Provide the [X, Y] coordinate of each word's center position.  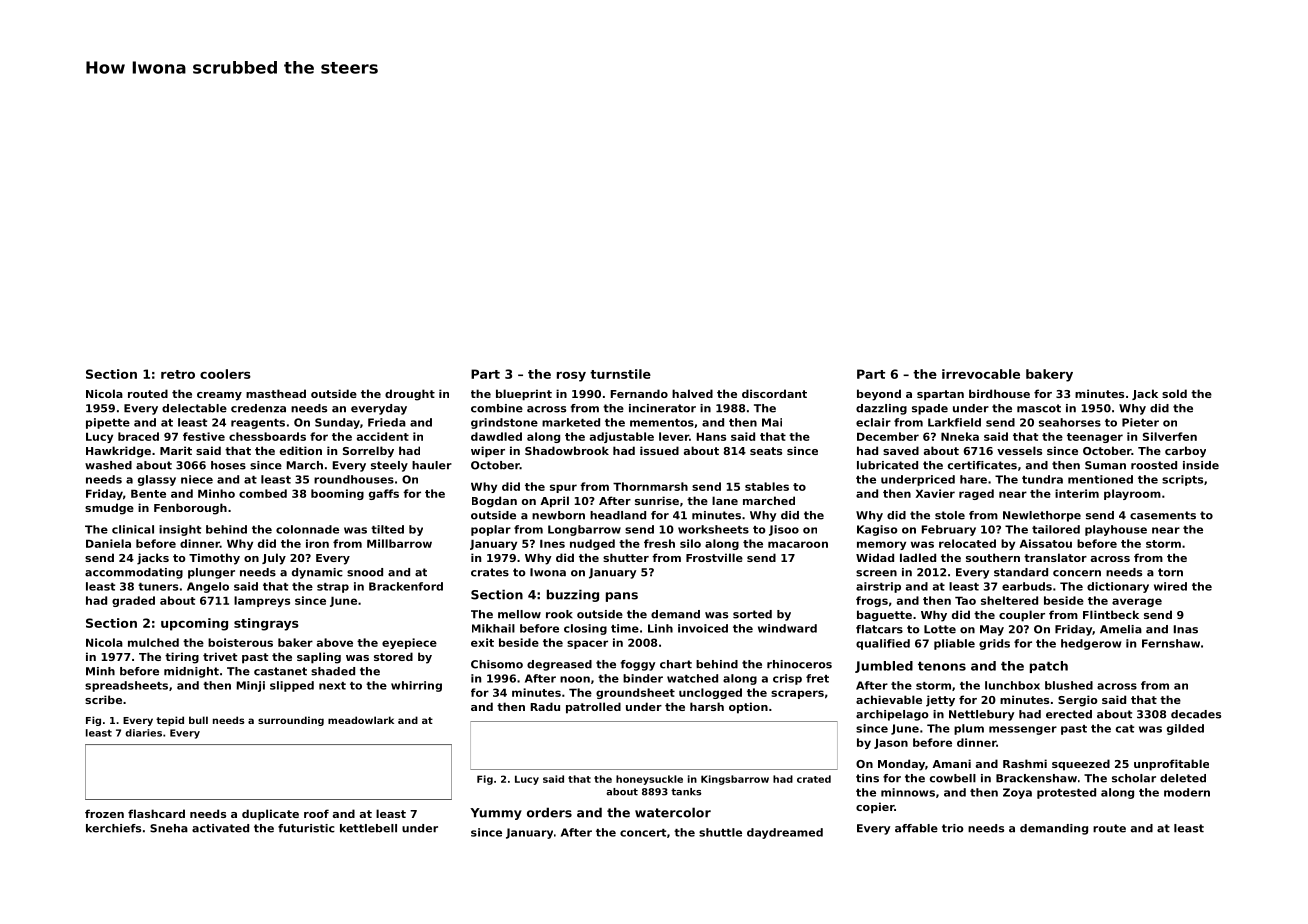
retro [178, 374]
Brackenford [406, 586]
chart [676, 664]
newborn [558, 515]
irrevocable [981, 374]
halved [692, 393]
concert [643, 833]
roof [316, 813]
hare [973, 479]
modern [1187, 792]
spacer [587, 644]
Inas [1186, 629]
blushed [1069, 685]
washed [108, 465]
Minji [251, 686]
